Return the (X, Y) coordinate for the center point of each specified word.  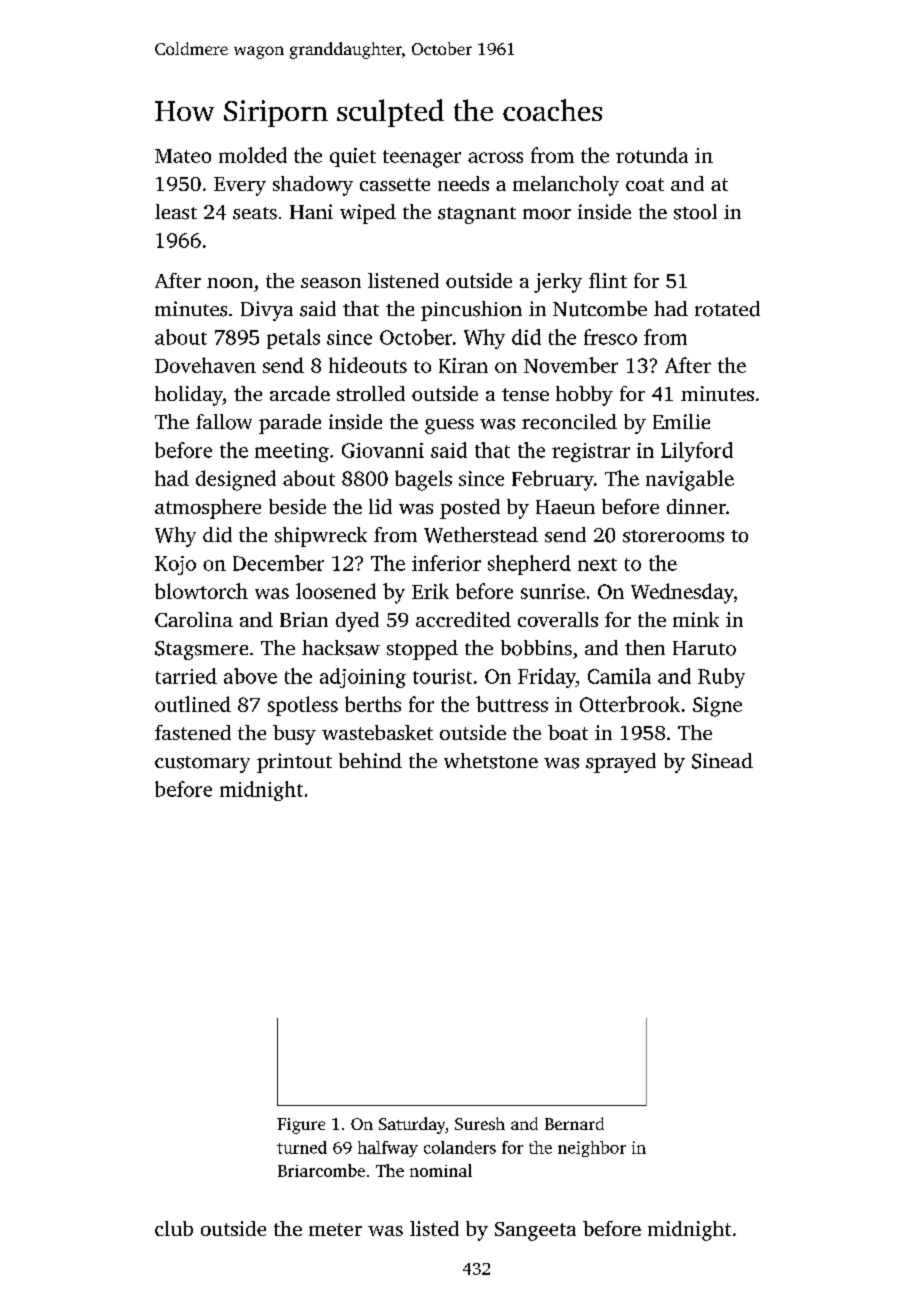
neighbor (592, 1149)
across (495, 157)
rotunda (652, 155)
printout (294, 763)
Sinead (722, 761)
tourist (442, 676)
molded (253, 155)
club (174, 1228)
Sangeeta (535, 1231)
